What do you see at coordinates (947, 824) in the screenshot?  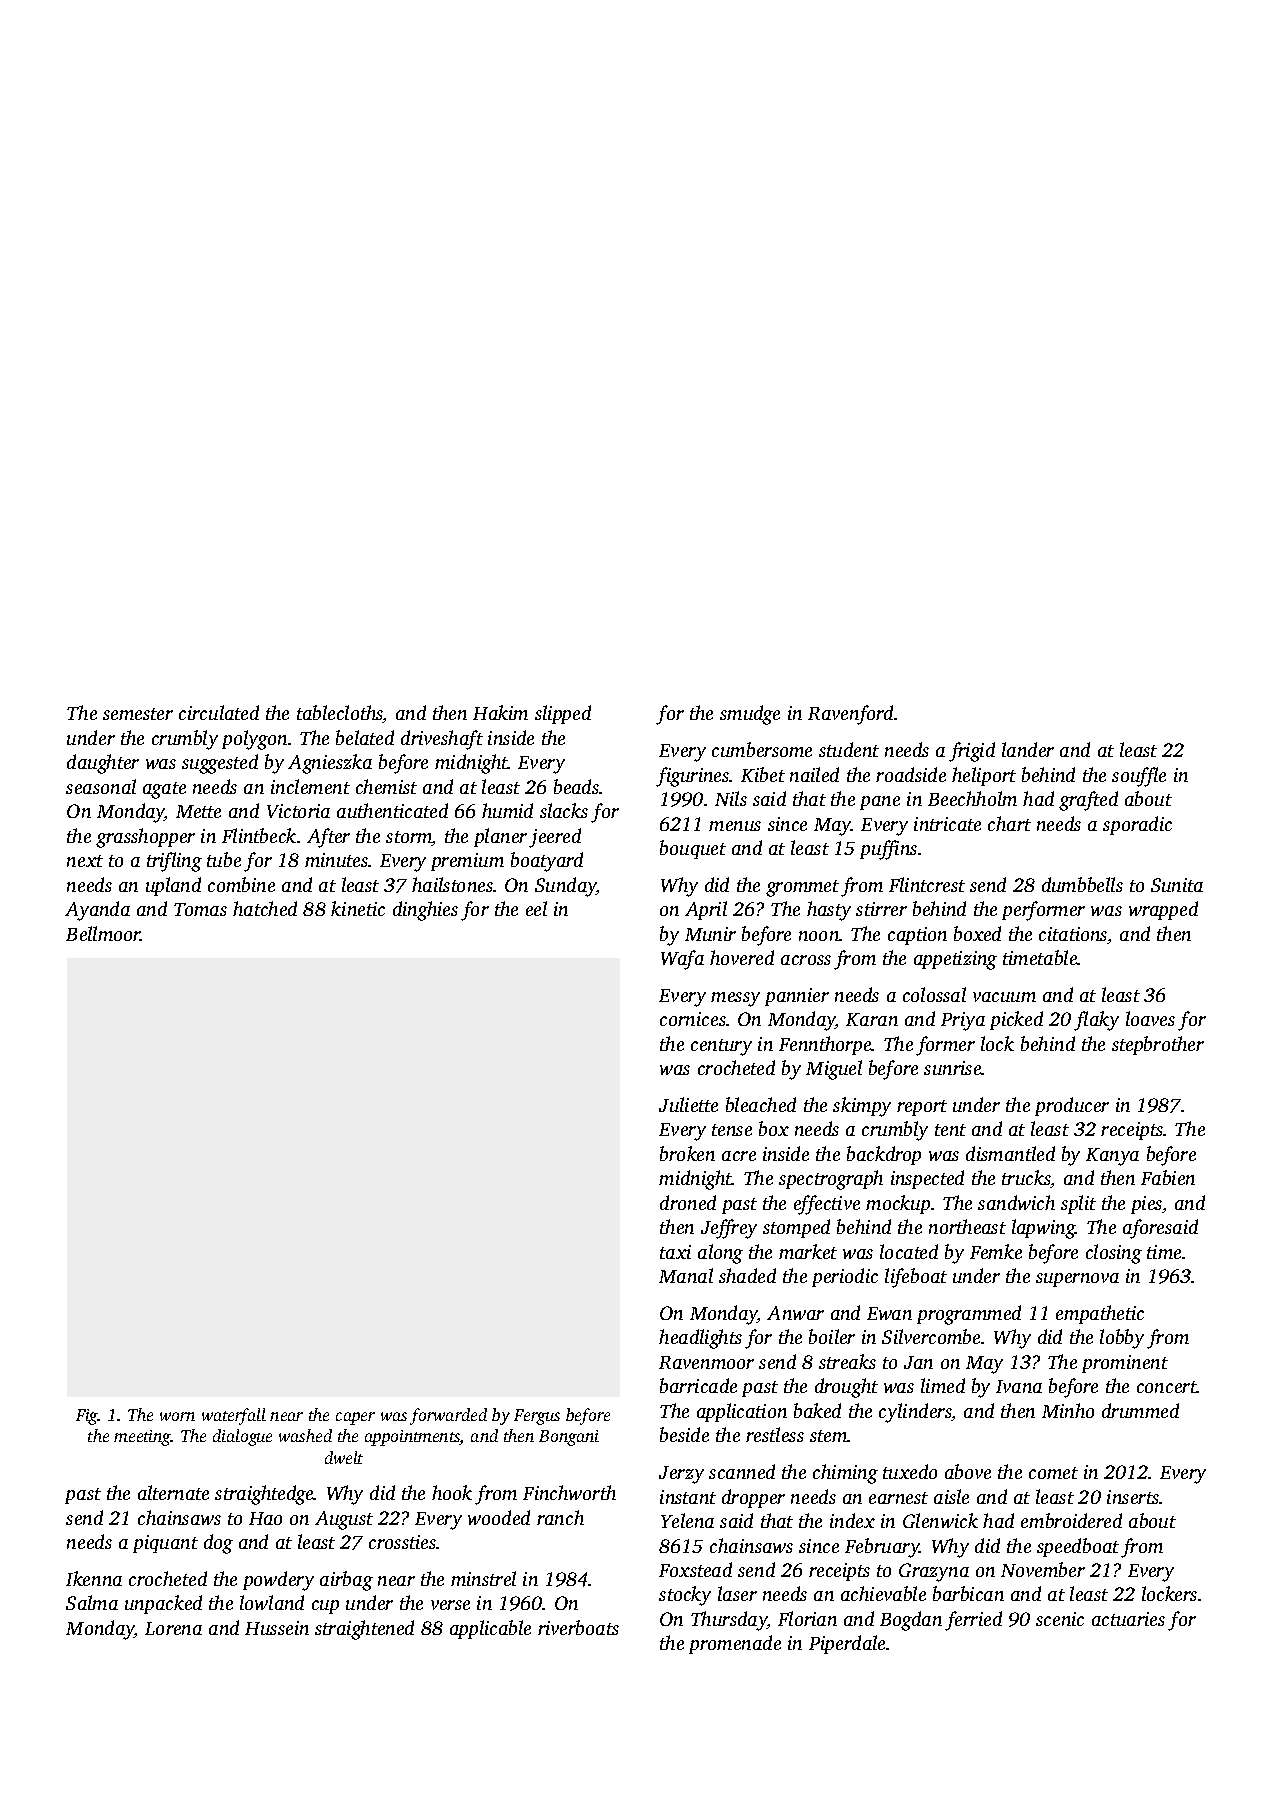 I see `intricate` at bounding box center [947, 824].
